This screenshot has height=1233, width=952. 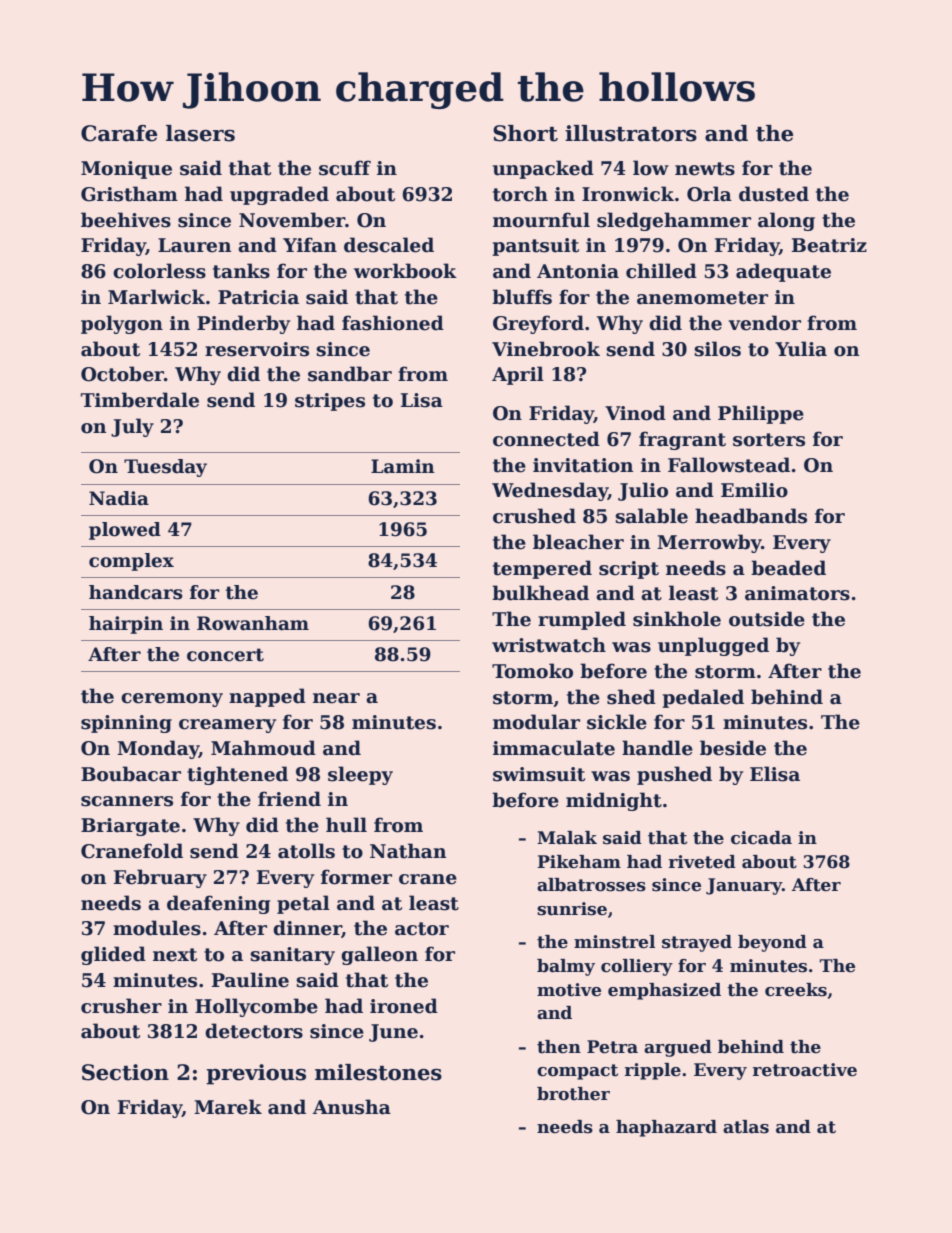 What do you see at coordinates (764, 323) in the screenshot?
I see `vendor` at bounding box center [764, 323].
